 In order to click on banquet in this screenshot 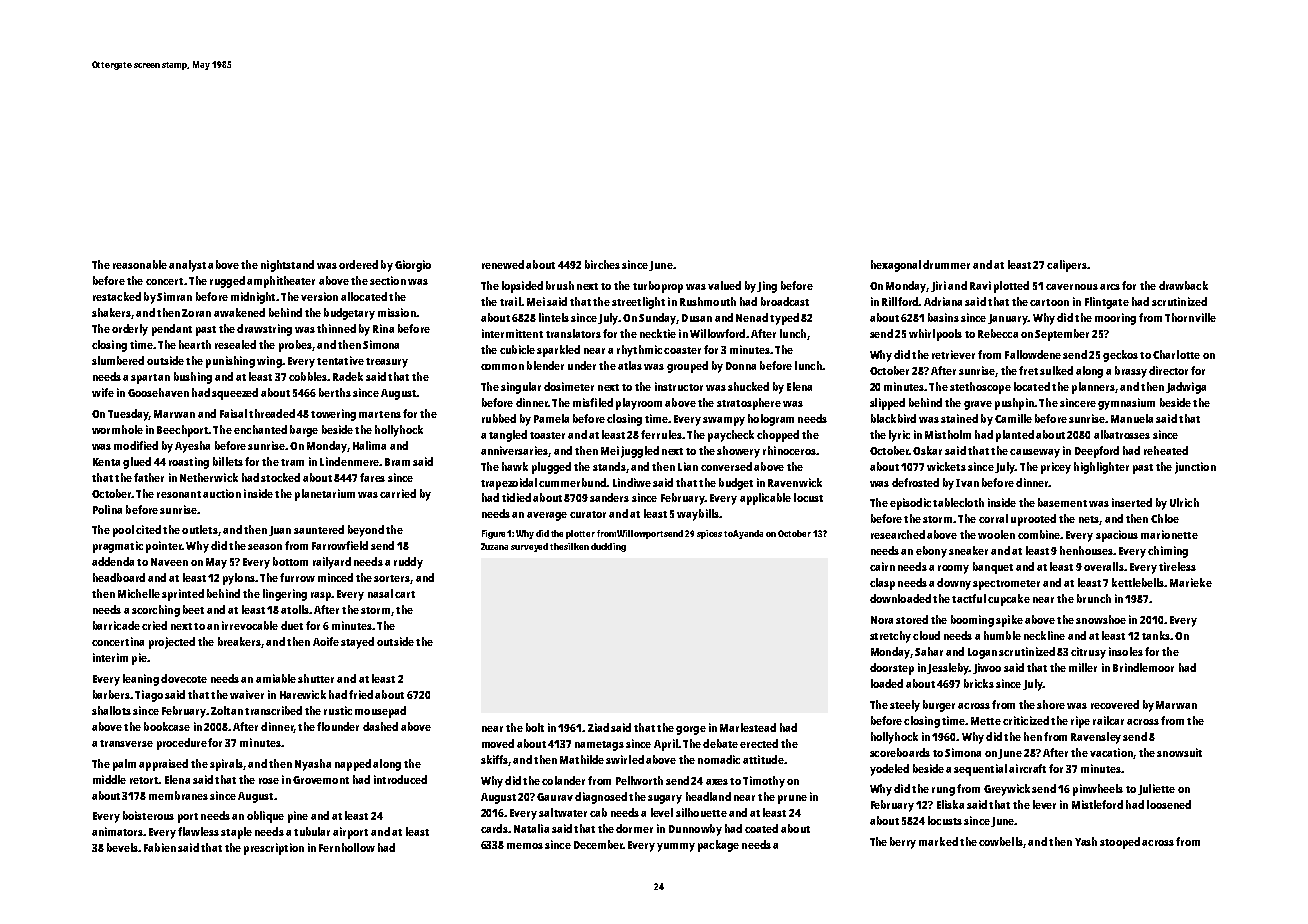, I will do `click(993, 568)`.
